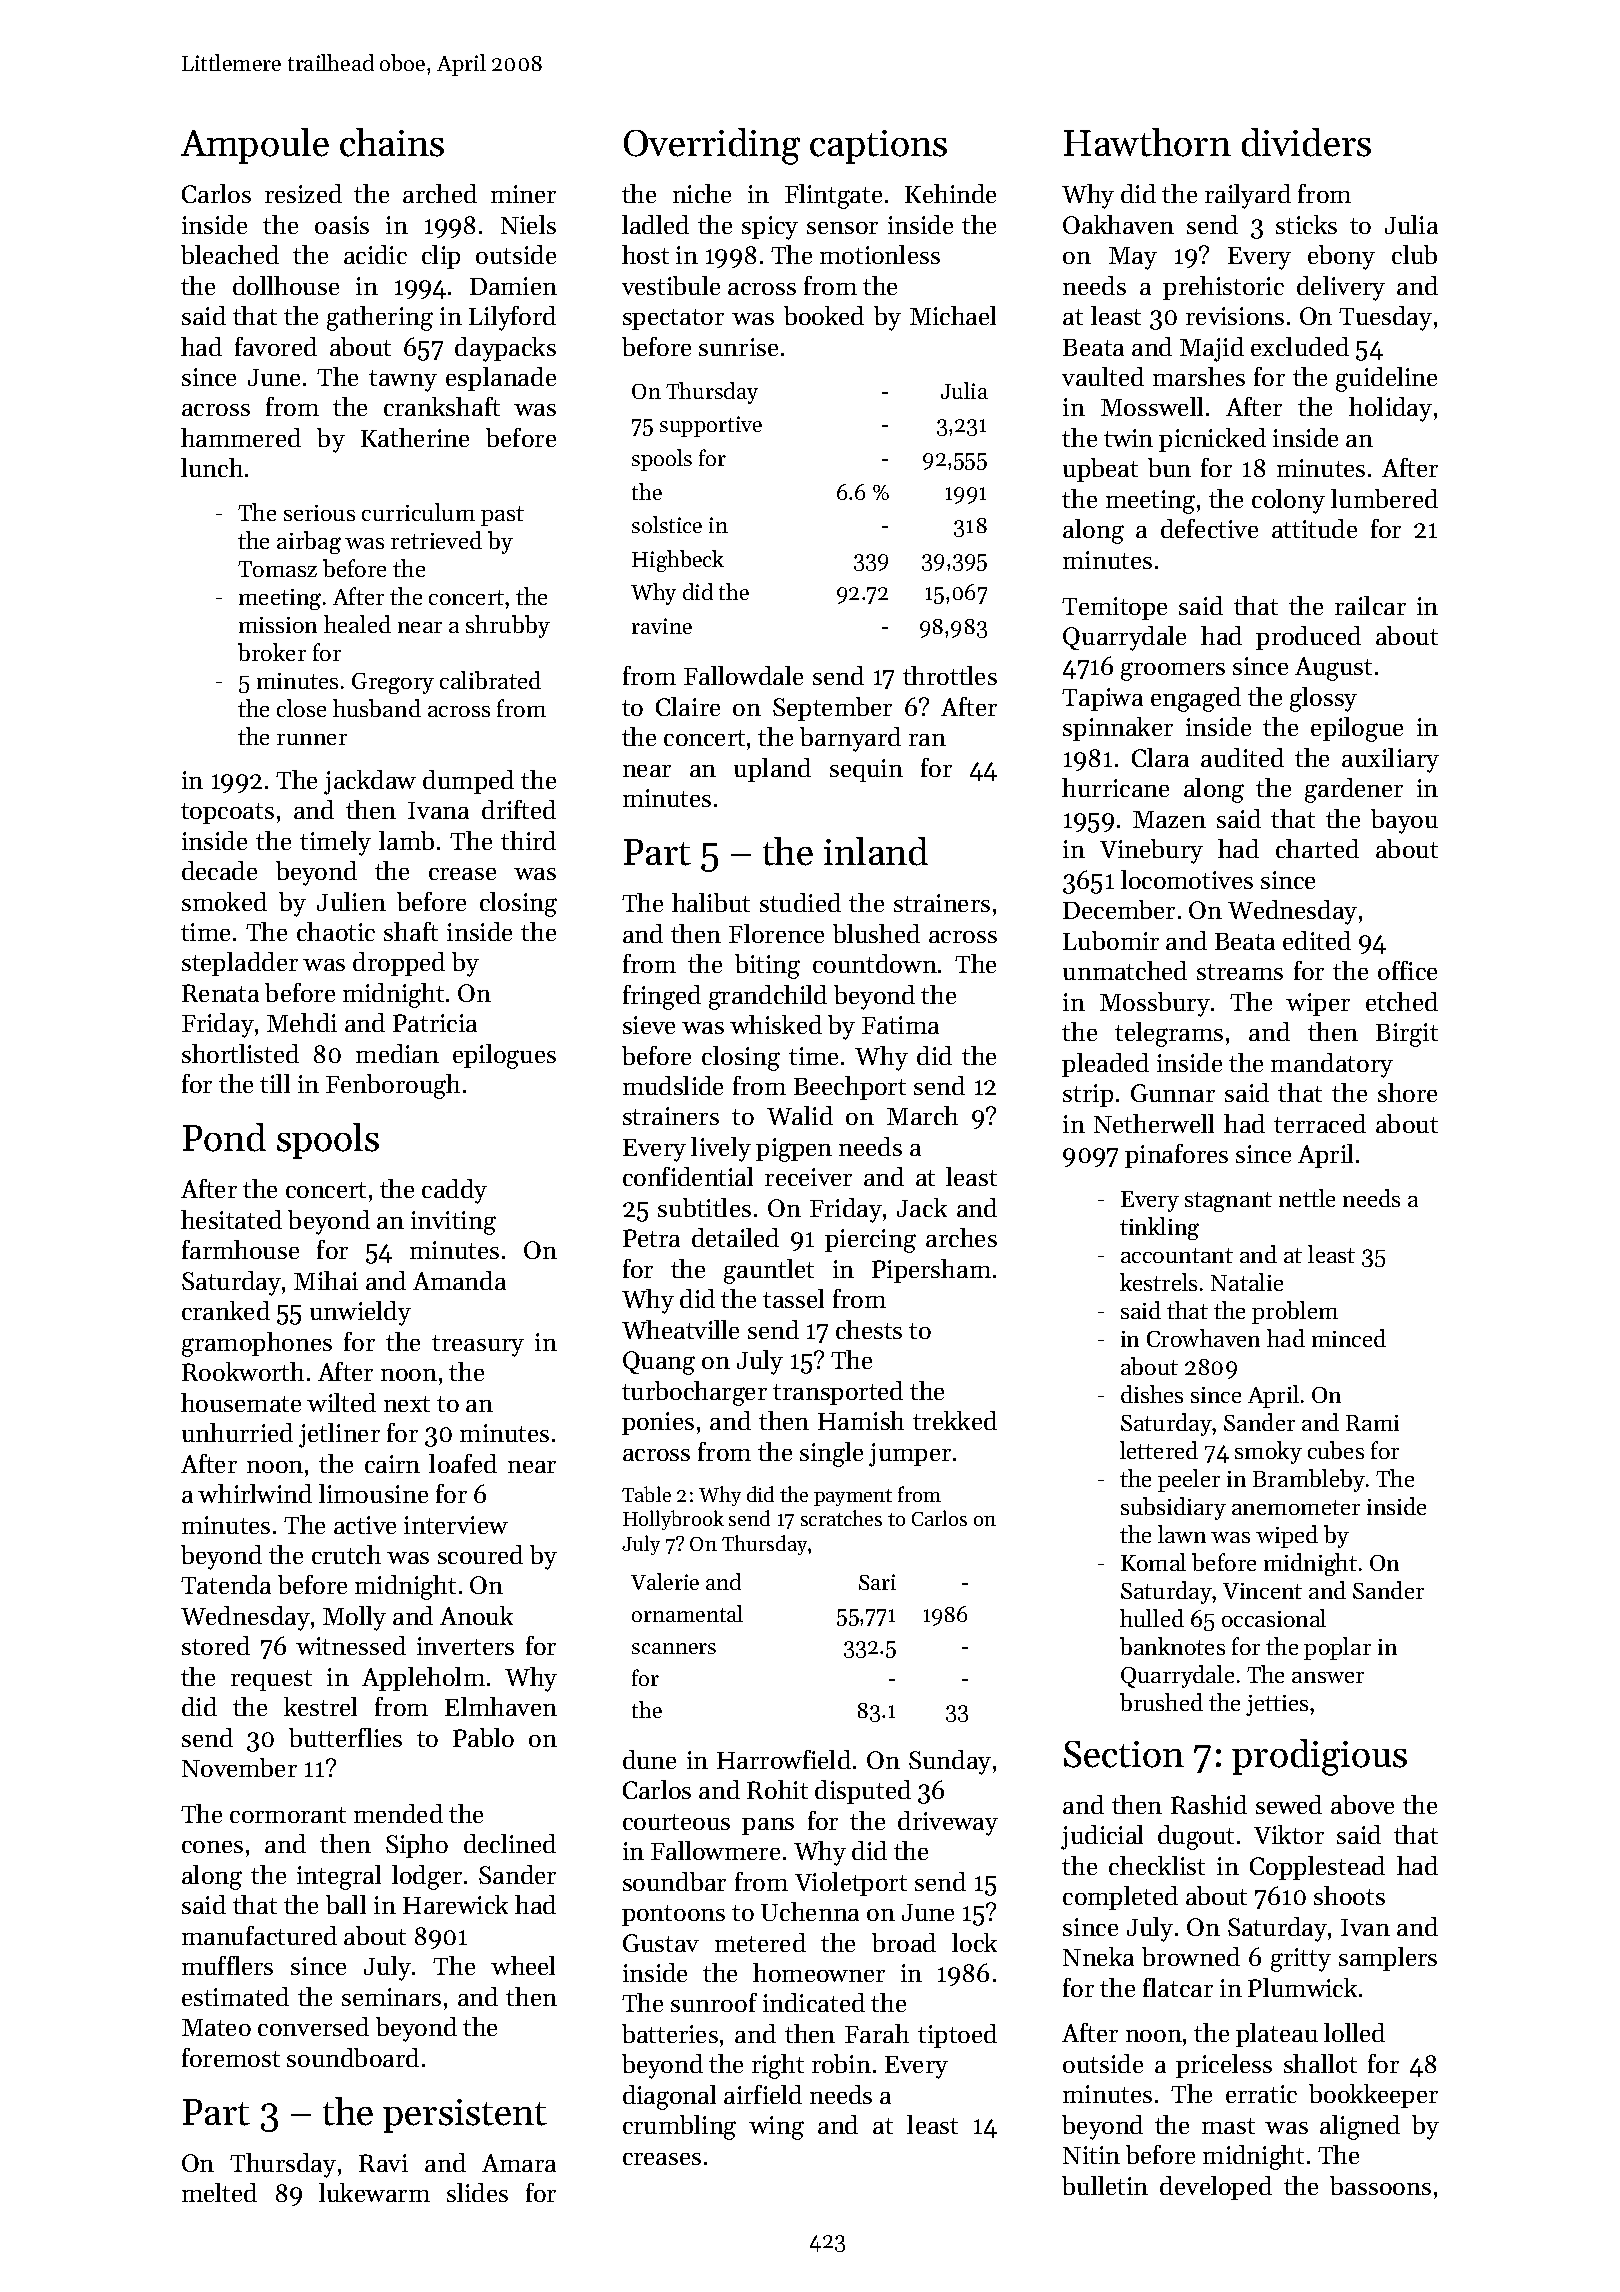  What do you see at coordinates (523, 194) in the screenshot?
I see `miner` at bounding box center [523, 194].
